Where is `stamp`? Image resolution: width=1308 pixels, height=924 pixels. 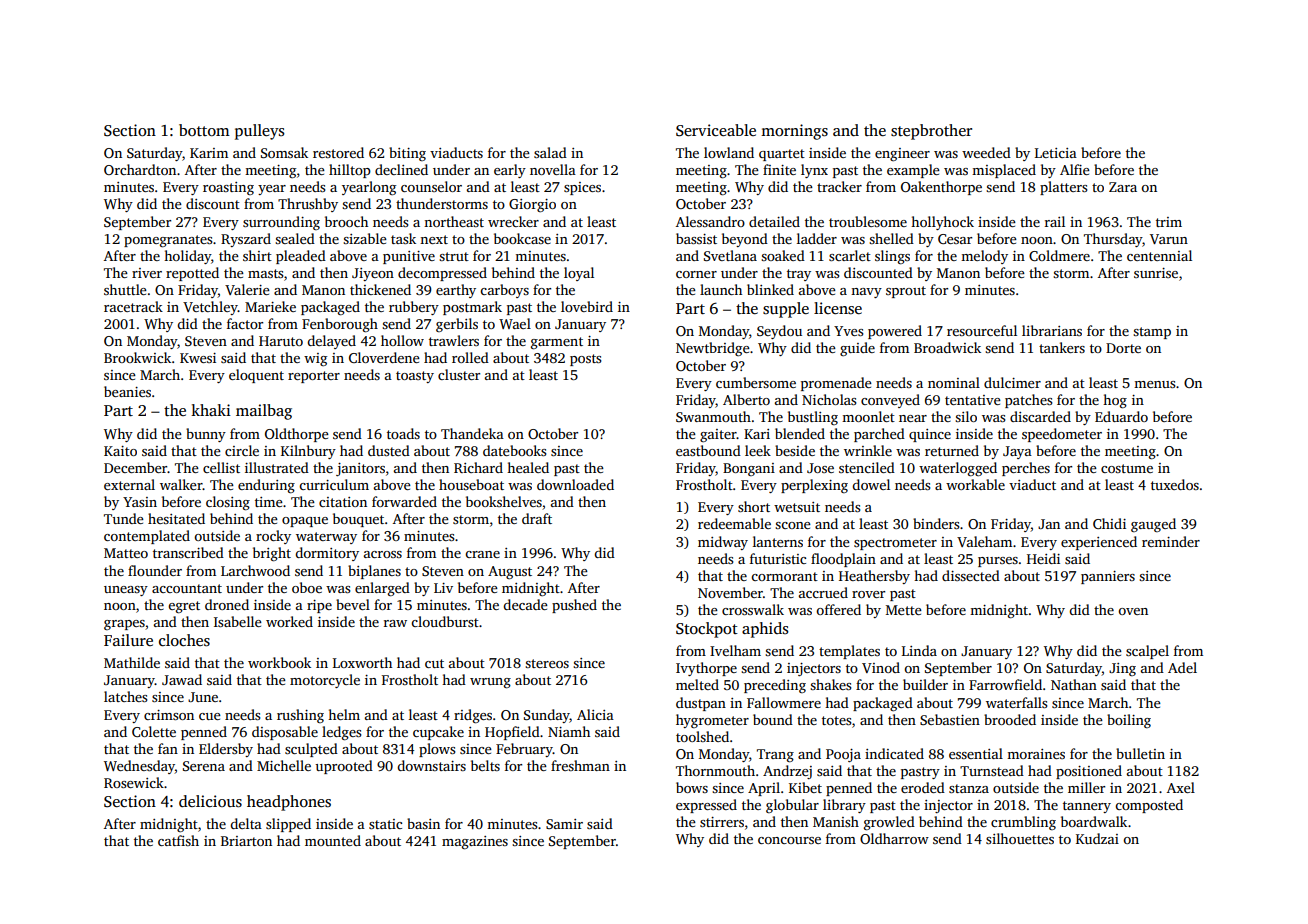
stamp is located at coordinates (1152, 333).
